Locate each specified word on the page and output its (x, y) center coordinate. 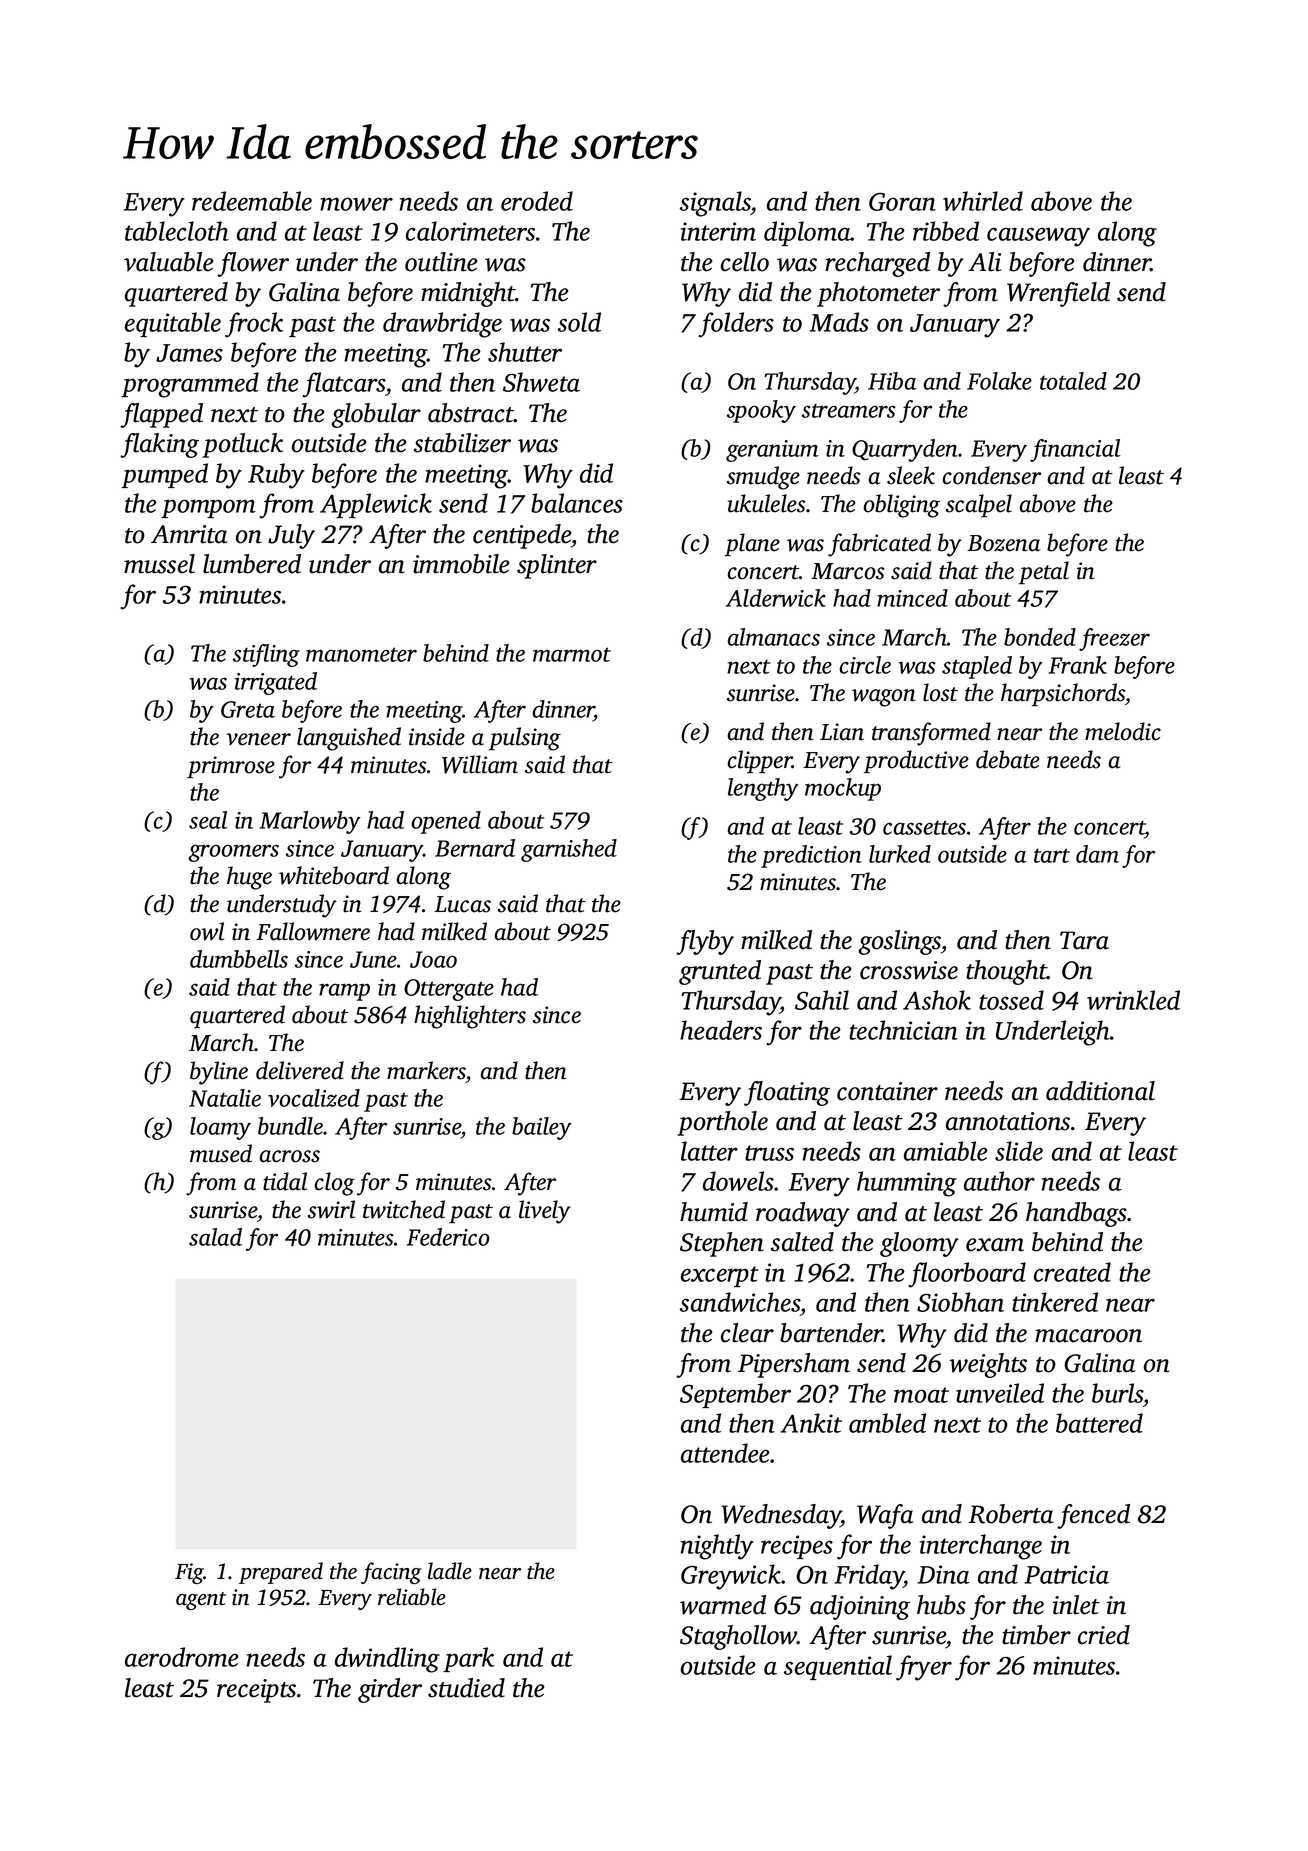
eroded (537, 201)
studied (466, 1688)
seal (208, 820)
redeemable (252, 201)
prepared (281, 1573)
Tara (1084, 940)
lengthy (763, 789)
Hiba (892, 381)
